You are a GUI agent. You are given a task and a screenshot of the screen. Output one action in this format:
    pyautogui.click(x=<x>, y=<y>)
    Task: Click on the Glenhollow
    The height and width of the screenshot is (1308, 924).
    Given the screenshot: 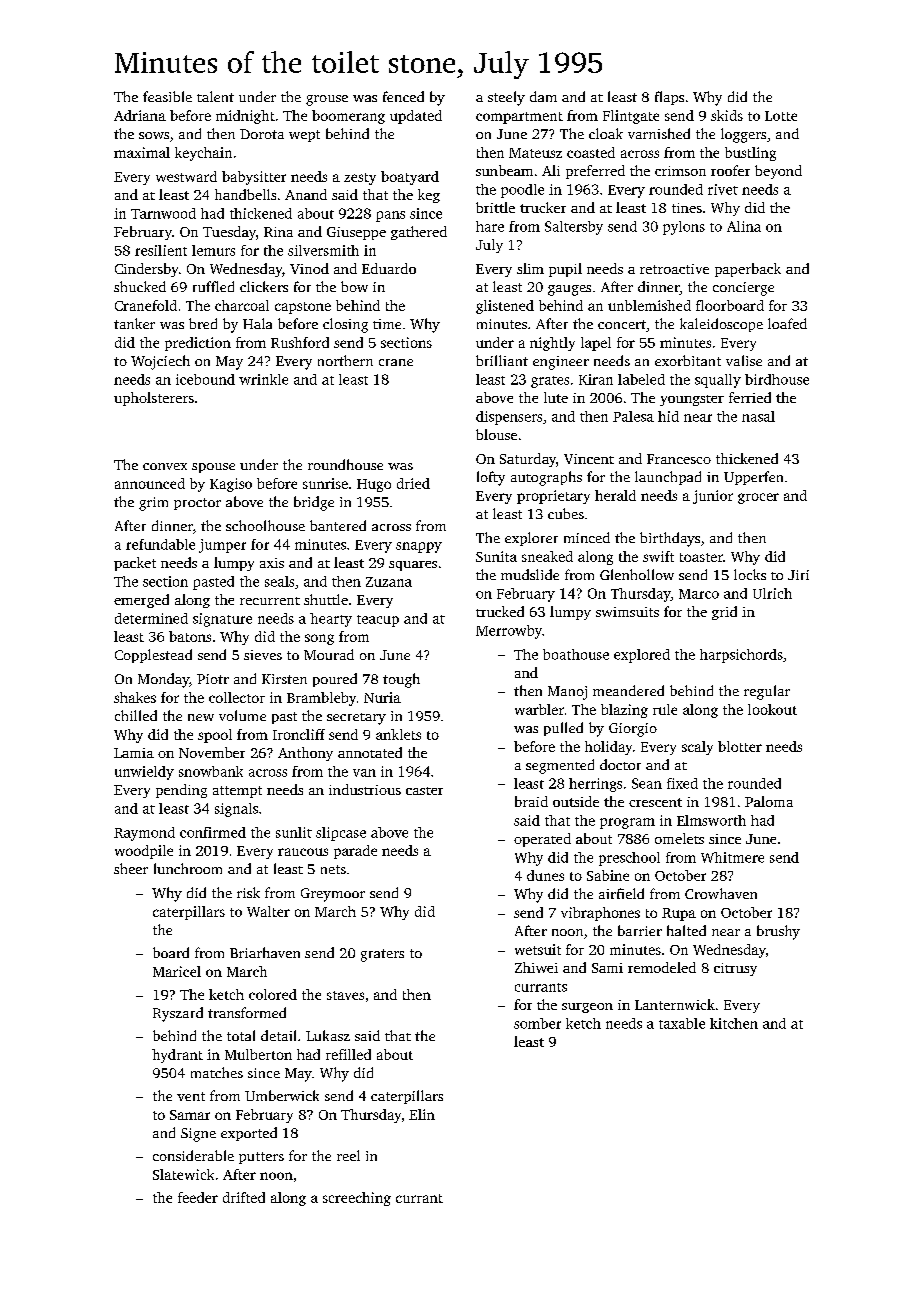 What is the action you would take?
    pyautogui.click(x=637, y=574)
